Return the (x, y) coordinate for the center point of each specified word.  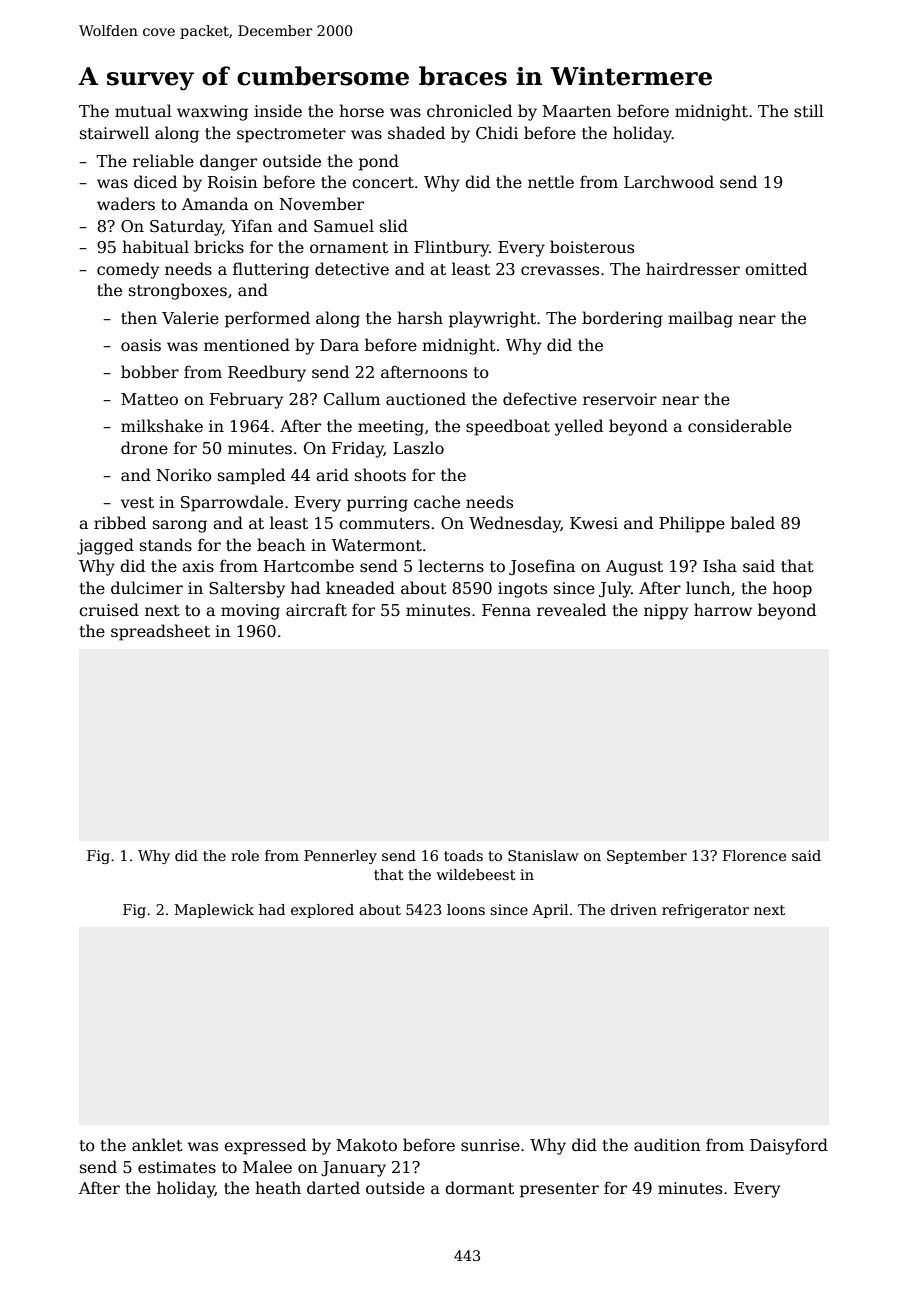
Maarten (577, 111)
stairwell (114, 133)
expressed (265, 1146)
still (809, 110)
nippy (666, 612)
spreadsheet (160, 632)
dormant (479, 1188)
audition (667, 1145)
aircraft (316, 610)
